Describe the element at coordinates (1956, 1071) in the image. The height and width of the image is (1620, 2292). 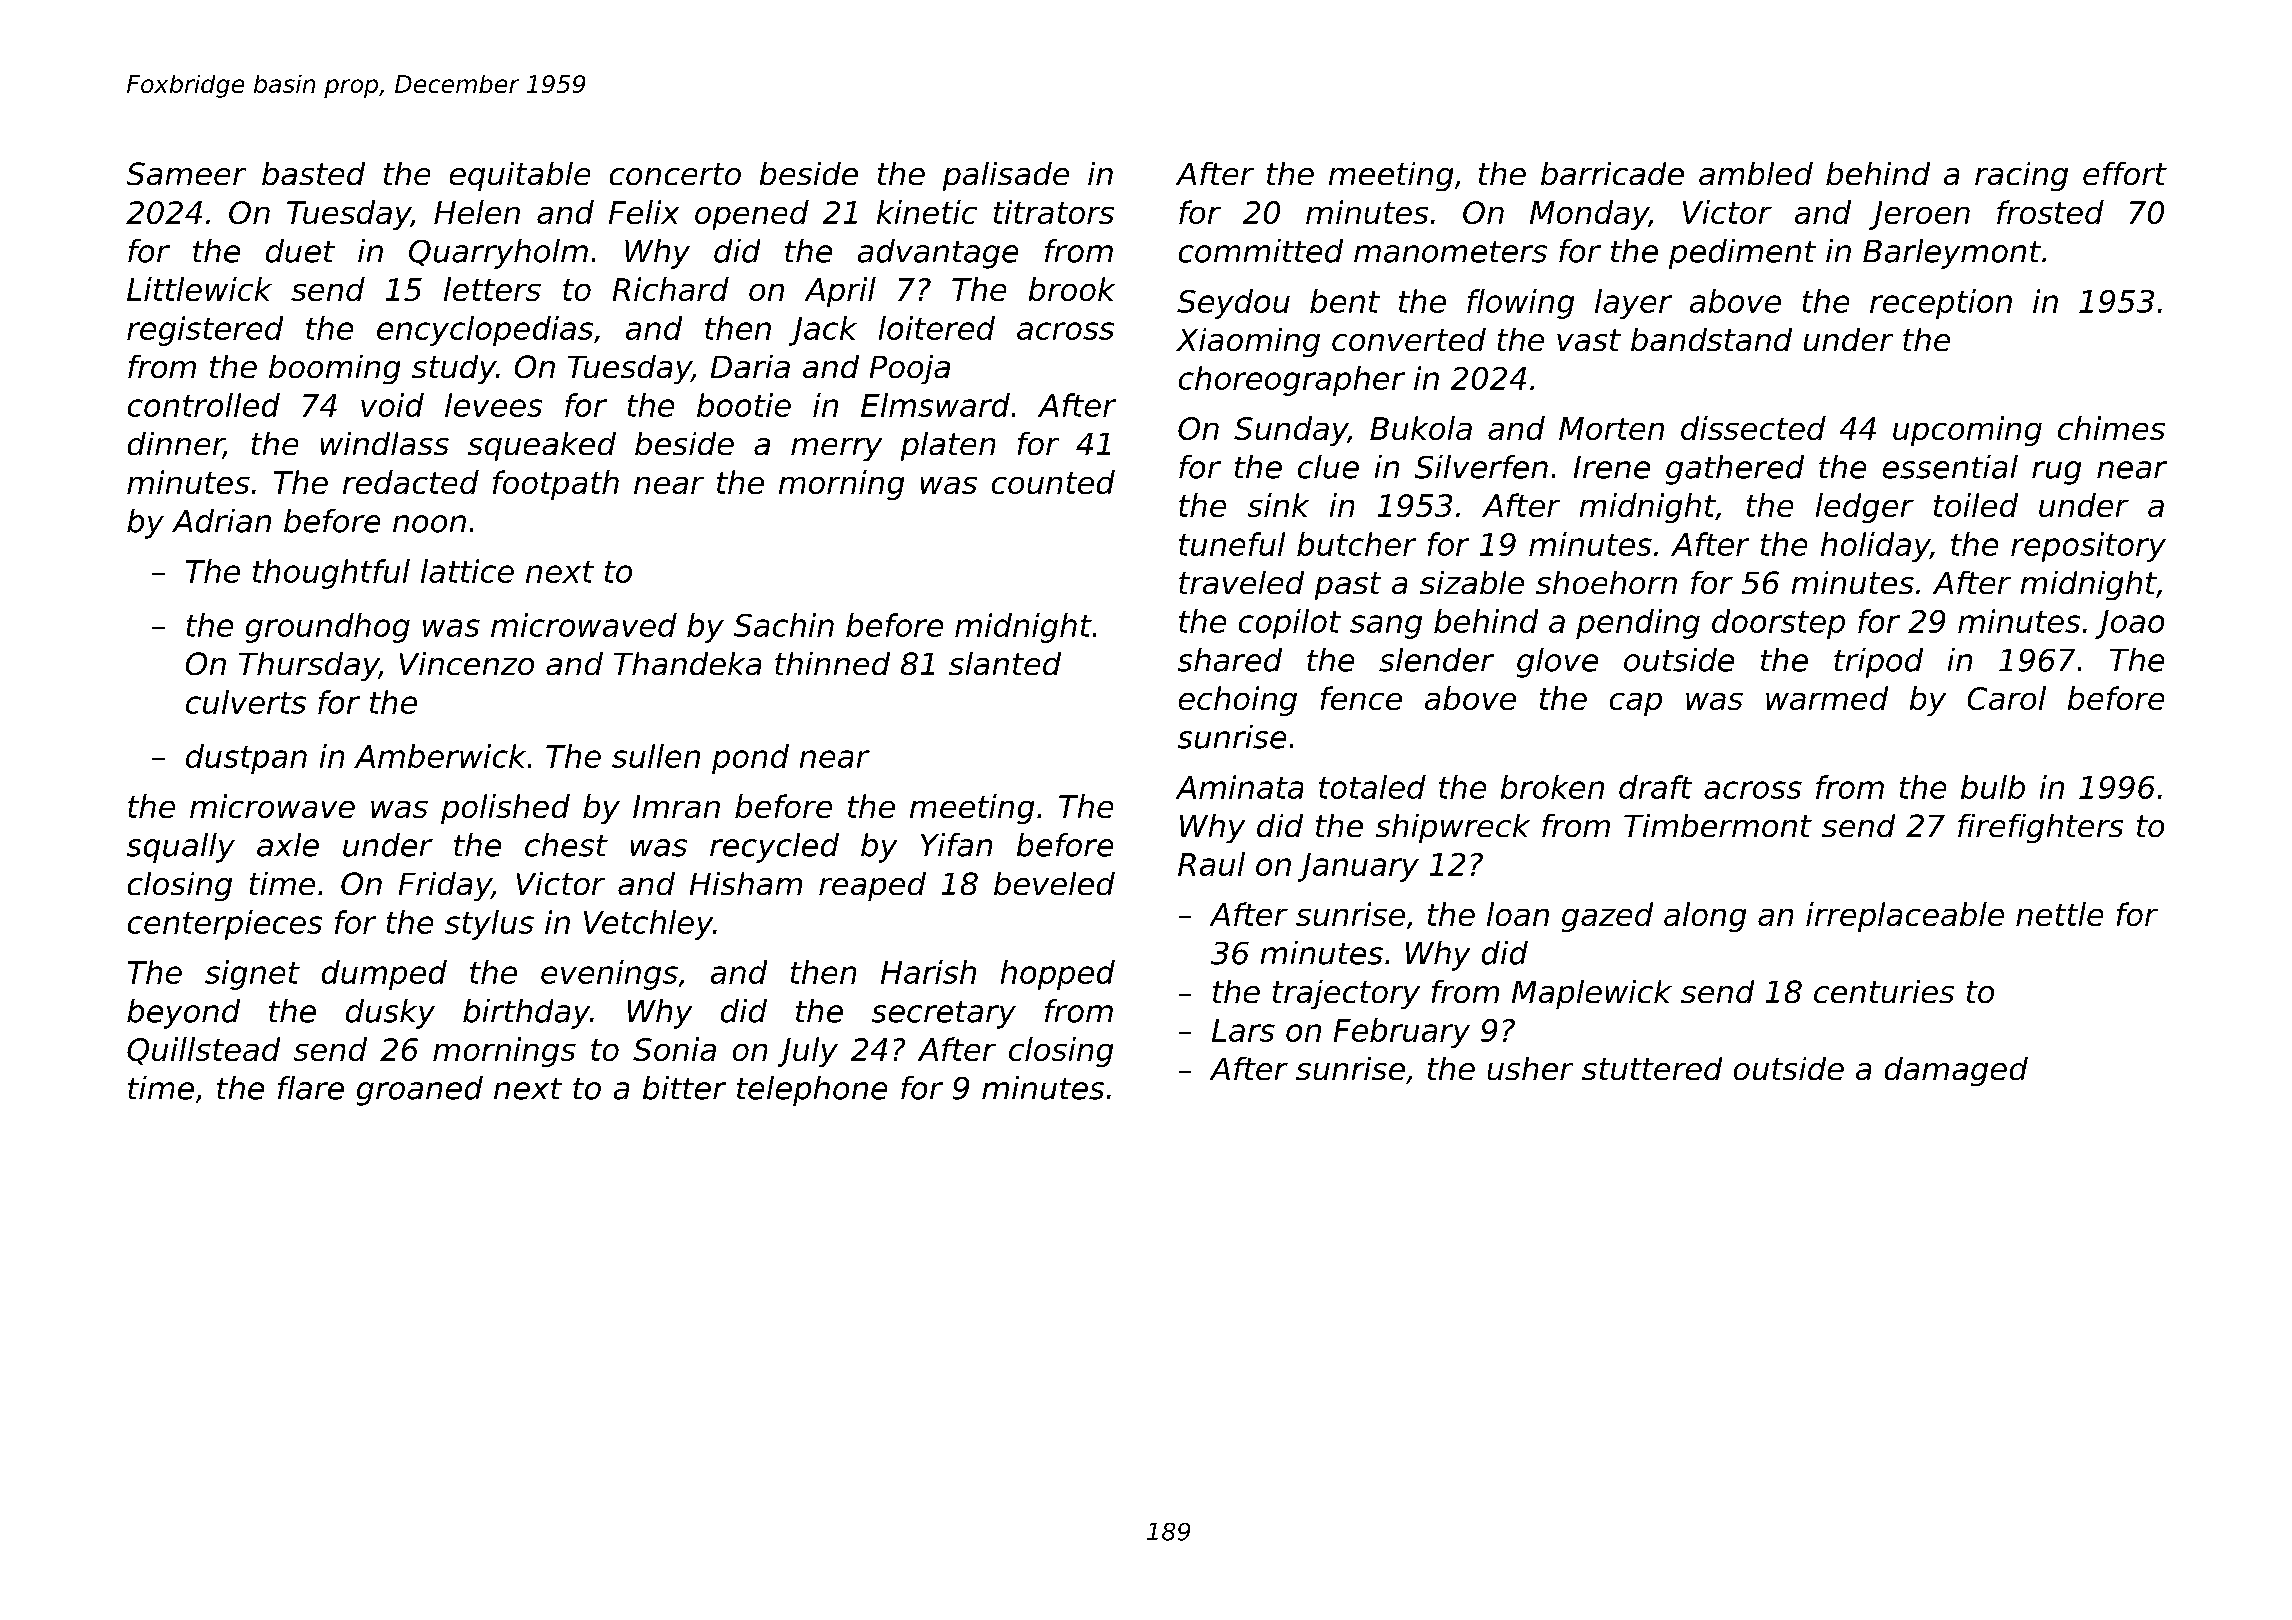
I see `damaged` at that location.
